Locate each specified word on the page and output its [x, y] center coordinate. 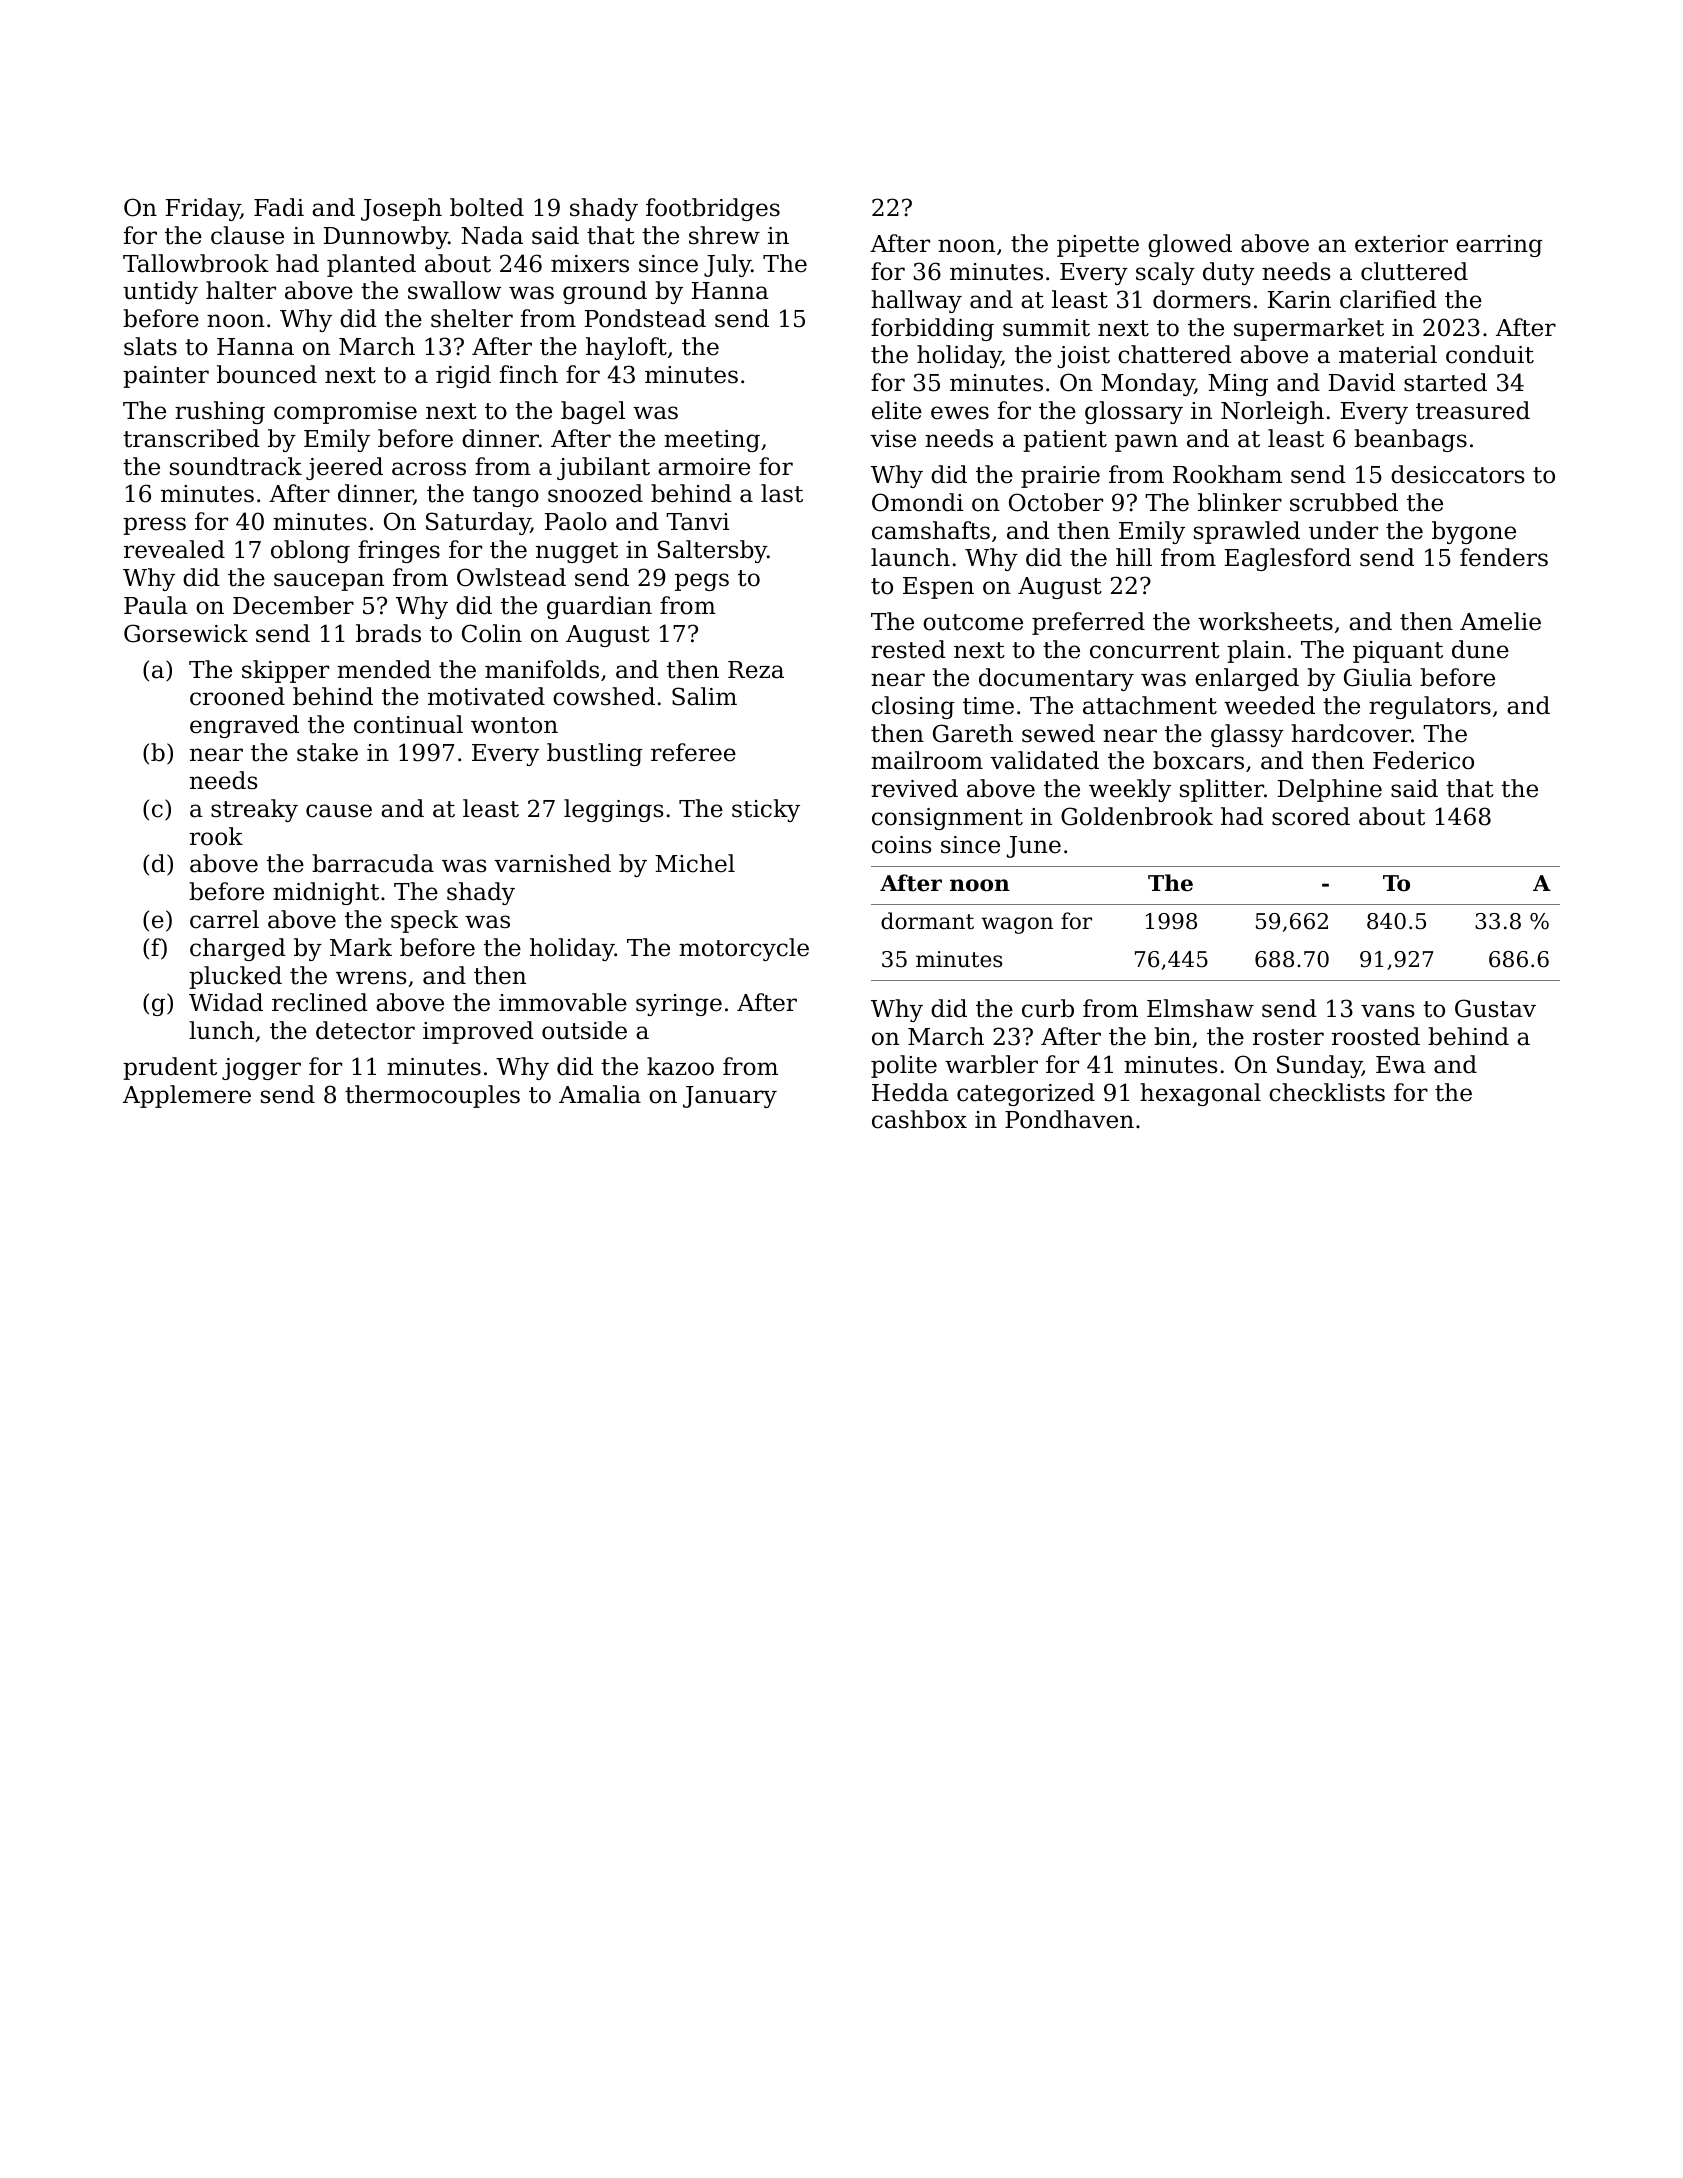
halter [241, 290]
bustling [595, 754]
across [429, 469]
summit [1046, 328]
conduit [1490, 354]
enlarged [1247, 679]
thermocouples [432, 1096]
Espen [938, 588]
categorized [1026, 1094]
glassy [1247, 735]
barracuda [373, 863]
